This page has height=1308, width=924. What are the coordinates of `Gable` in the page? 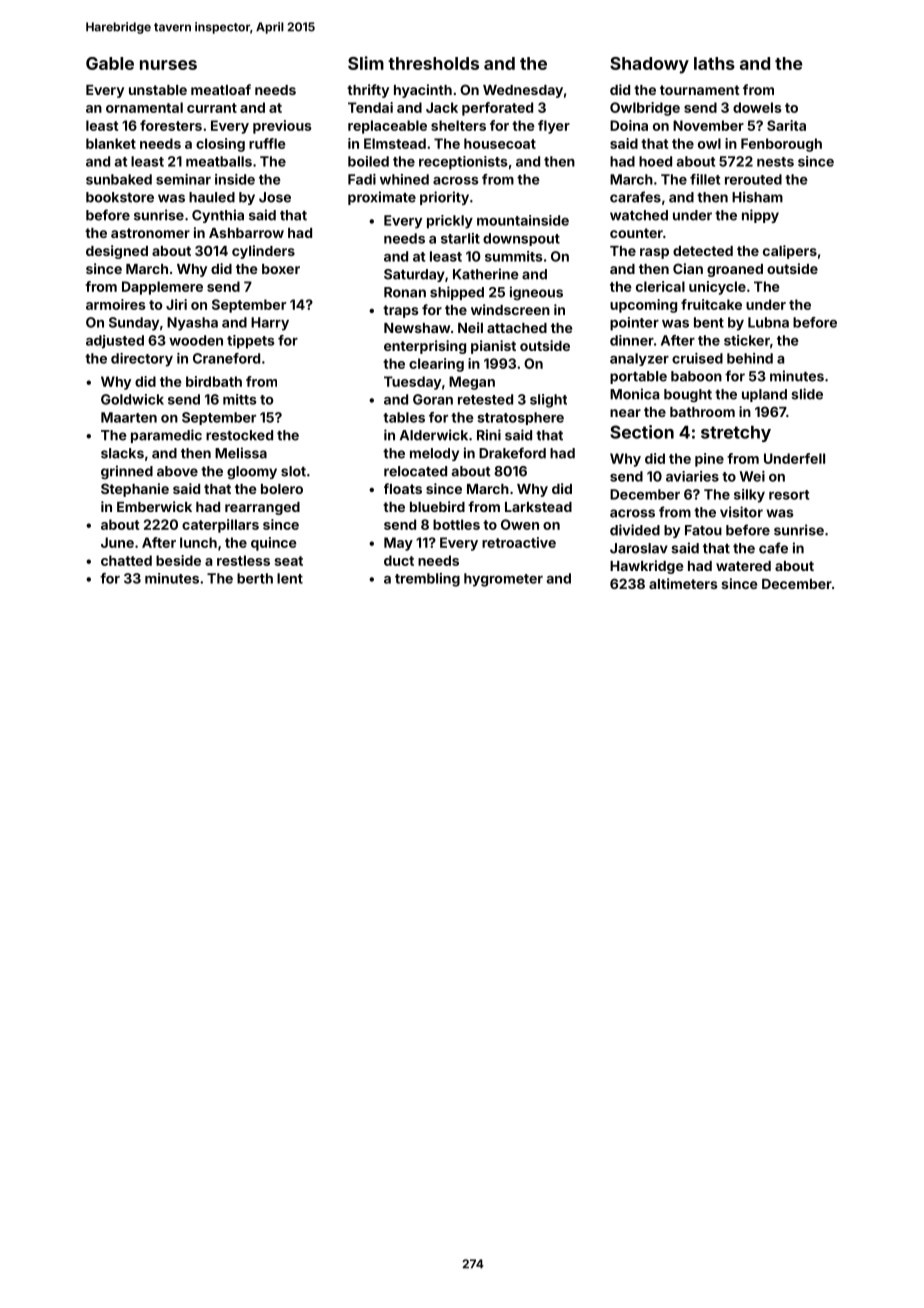 It's located at (110, 63).
